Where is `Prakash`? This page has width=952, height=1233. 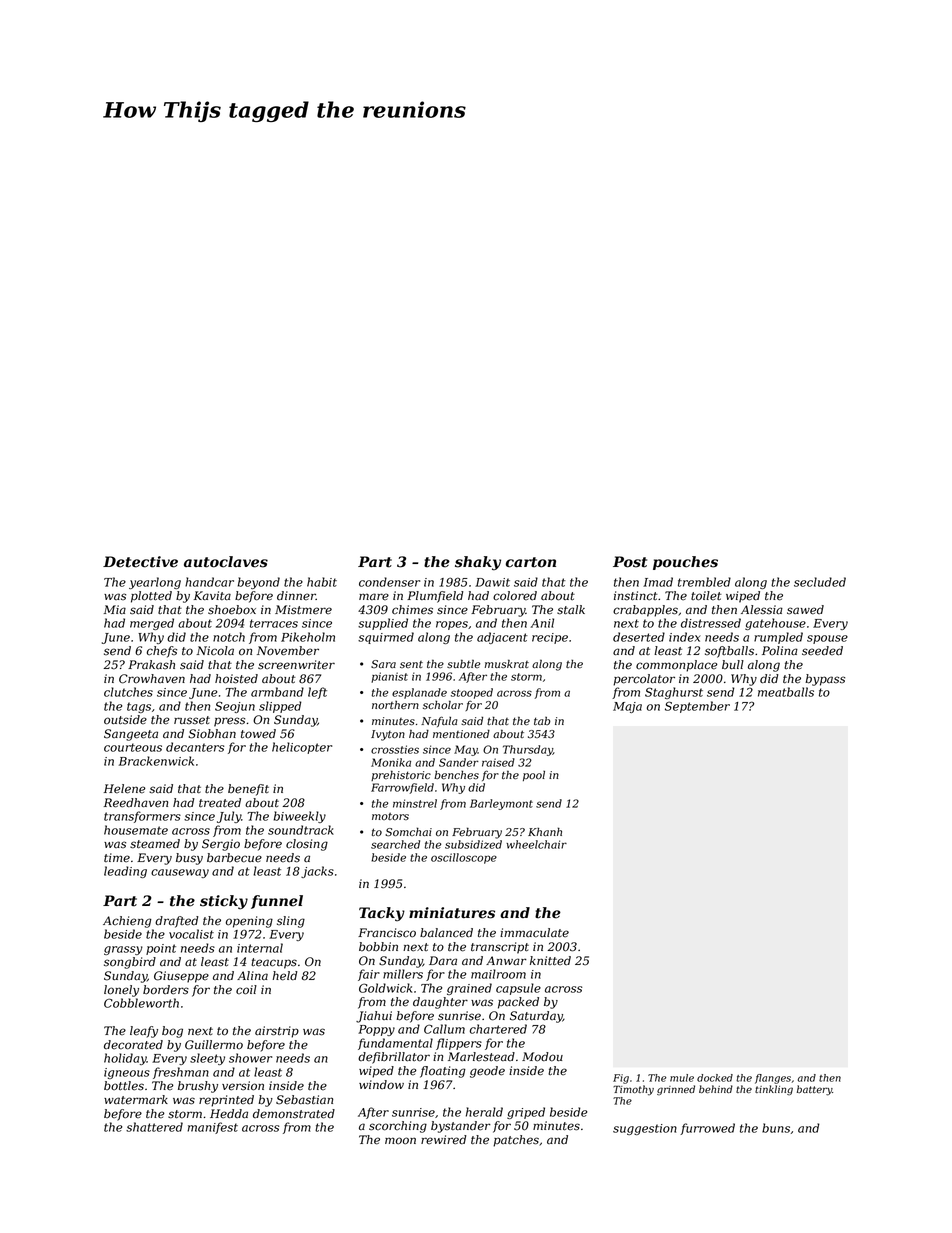 Prakash is located at coordinates (151, 665).
